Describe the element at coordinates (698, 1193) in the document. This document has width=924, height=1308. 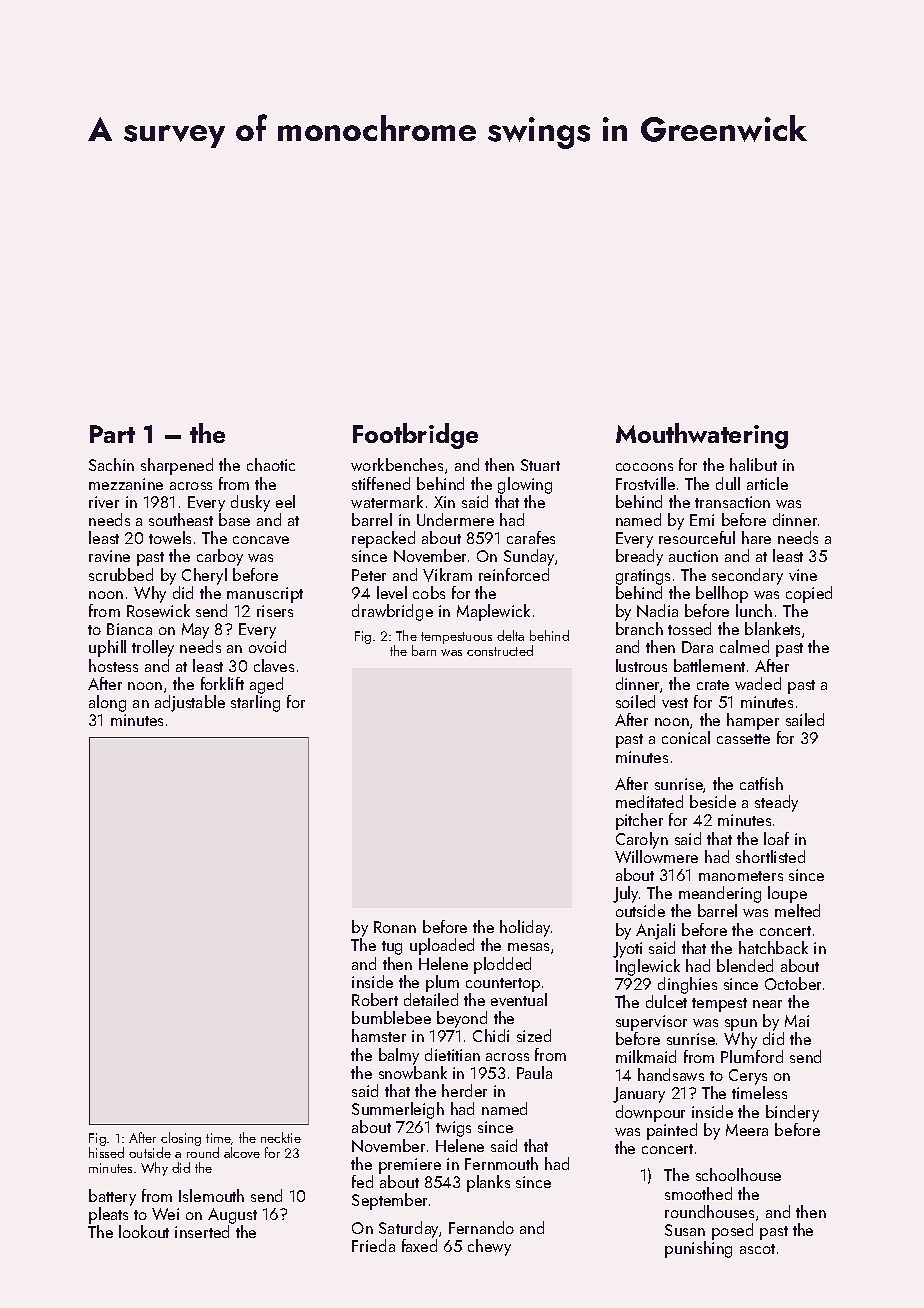
I see `smoothed` at that location.
